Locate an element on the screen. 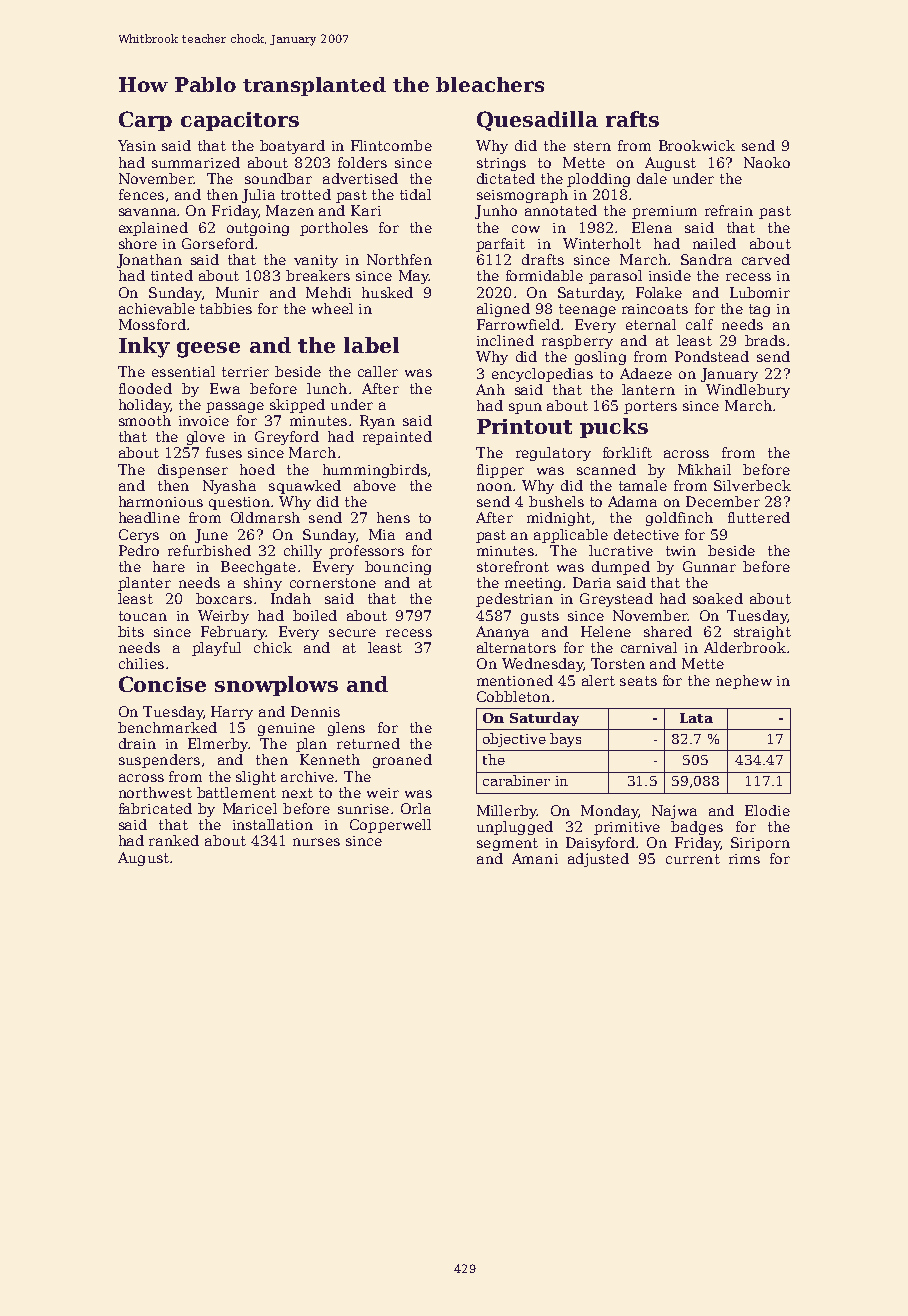  harmonious is located at coordinates (161, 501).
